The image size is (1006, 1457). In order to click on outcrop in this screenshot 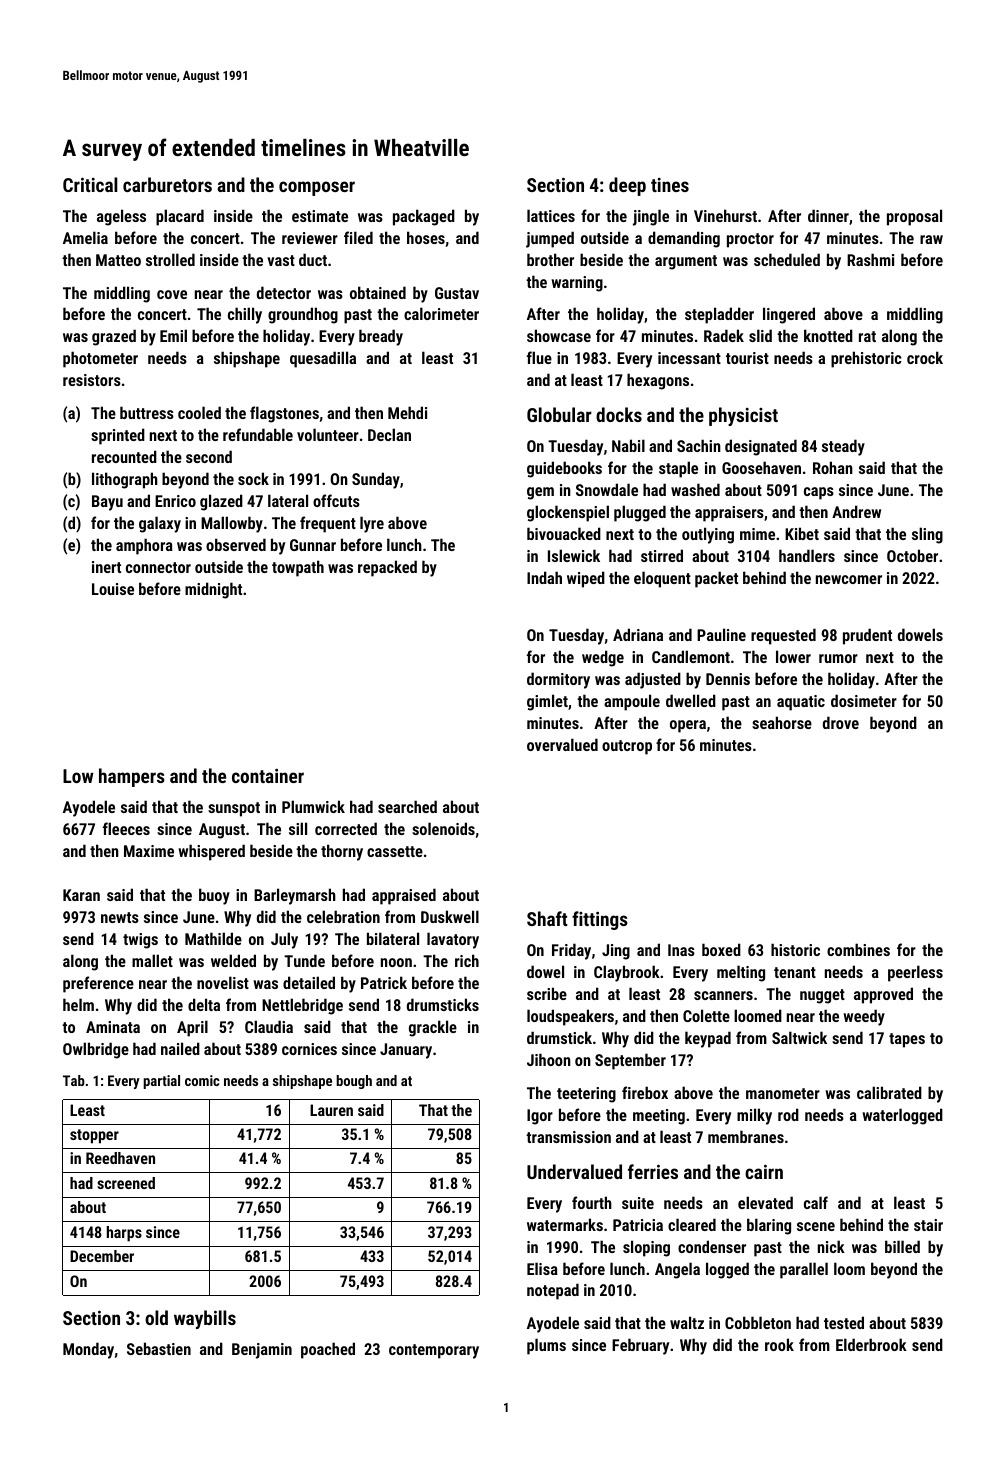, I will do `click(627, 747)`.
